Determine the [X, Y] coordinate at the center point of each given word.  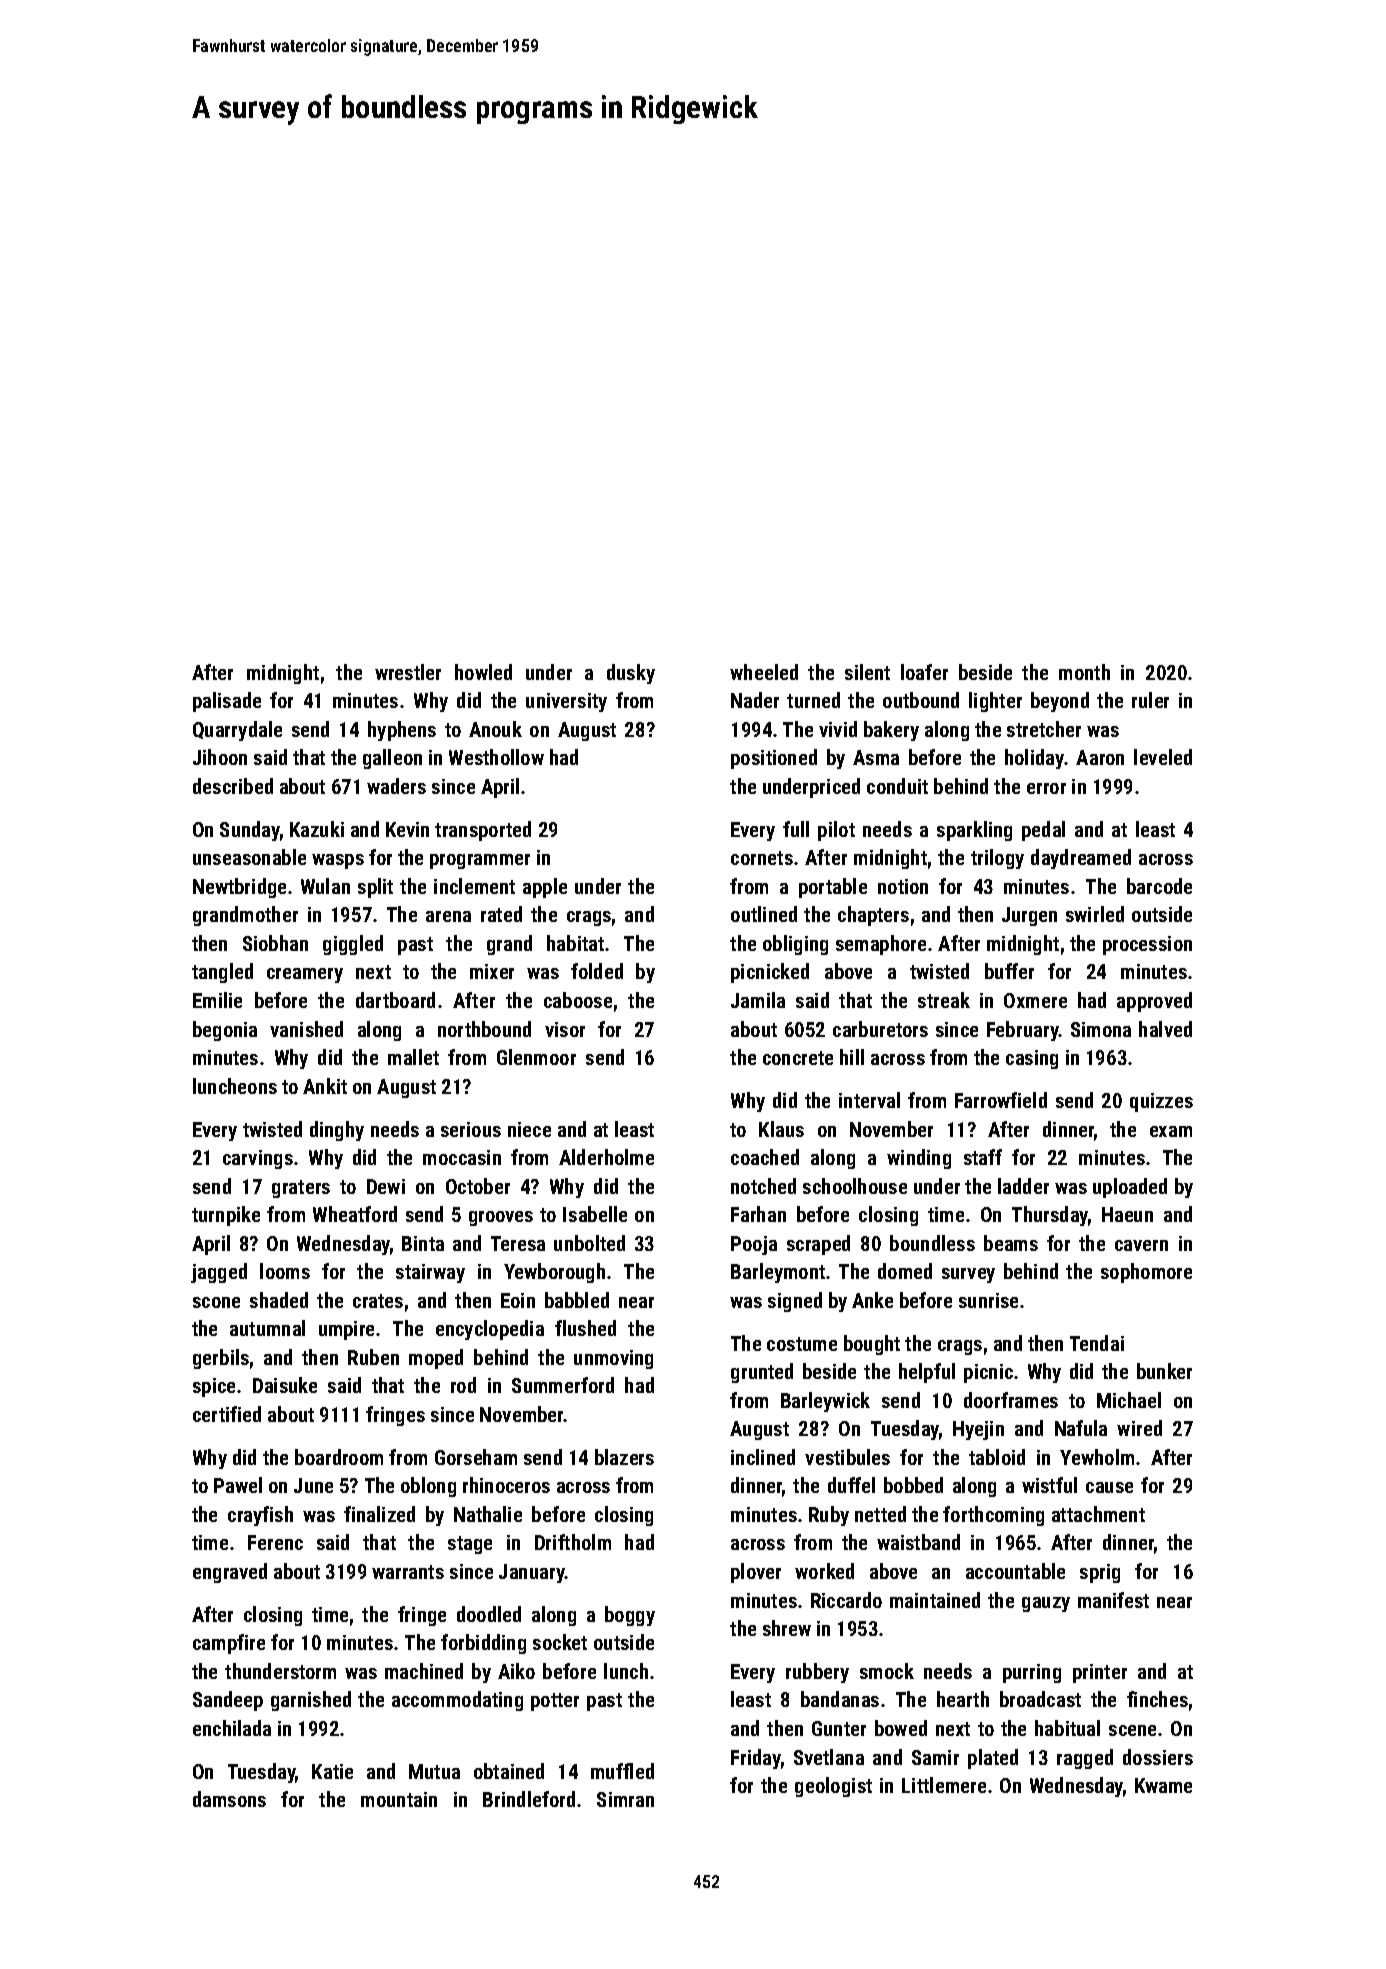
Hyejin [978, 1430]
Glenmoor [536, 1057]
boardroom [339, 1457]
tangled [222, 973]
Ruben [373, 1357]
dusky [631, 674]
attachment [1098, 1514]
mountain [399, 1799]
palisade [227, 702]
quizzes [1161, 1102]
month [1084, 672]
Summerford [563, 1385]
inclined [763, 1457]
